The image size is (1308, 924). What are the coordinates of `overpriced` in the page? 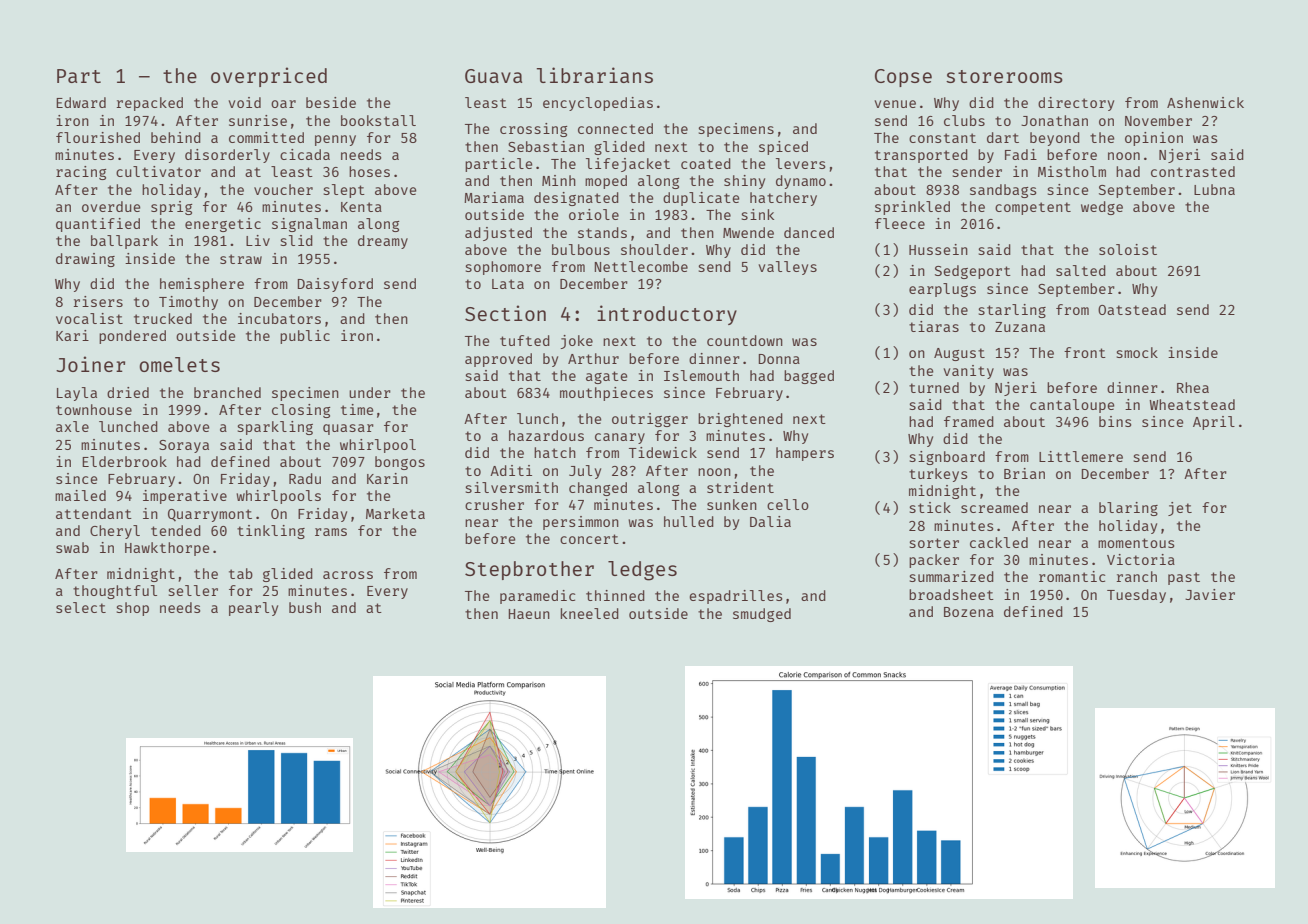 It's located at (269, 77).
